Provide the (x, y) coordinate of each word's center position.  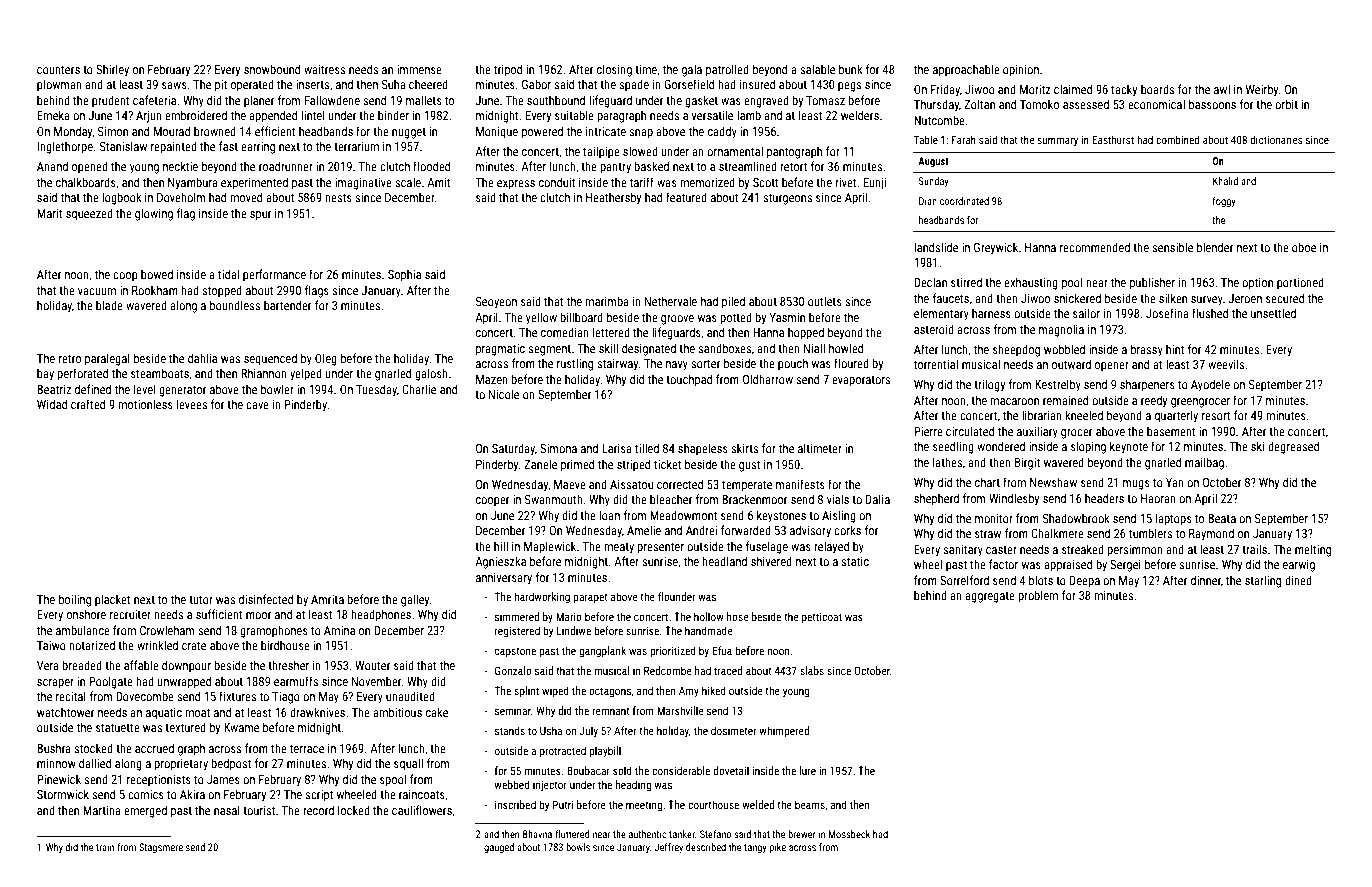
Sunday (934, 182)
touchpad (689, 380)
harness (991, 313)
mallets (424, 100)
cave (257, 405)
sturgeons (787, 199)
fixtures (237, 696)
